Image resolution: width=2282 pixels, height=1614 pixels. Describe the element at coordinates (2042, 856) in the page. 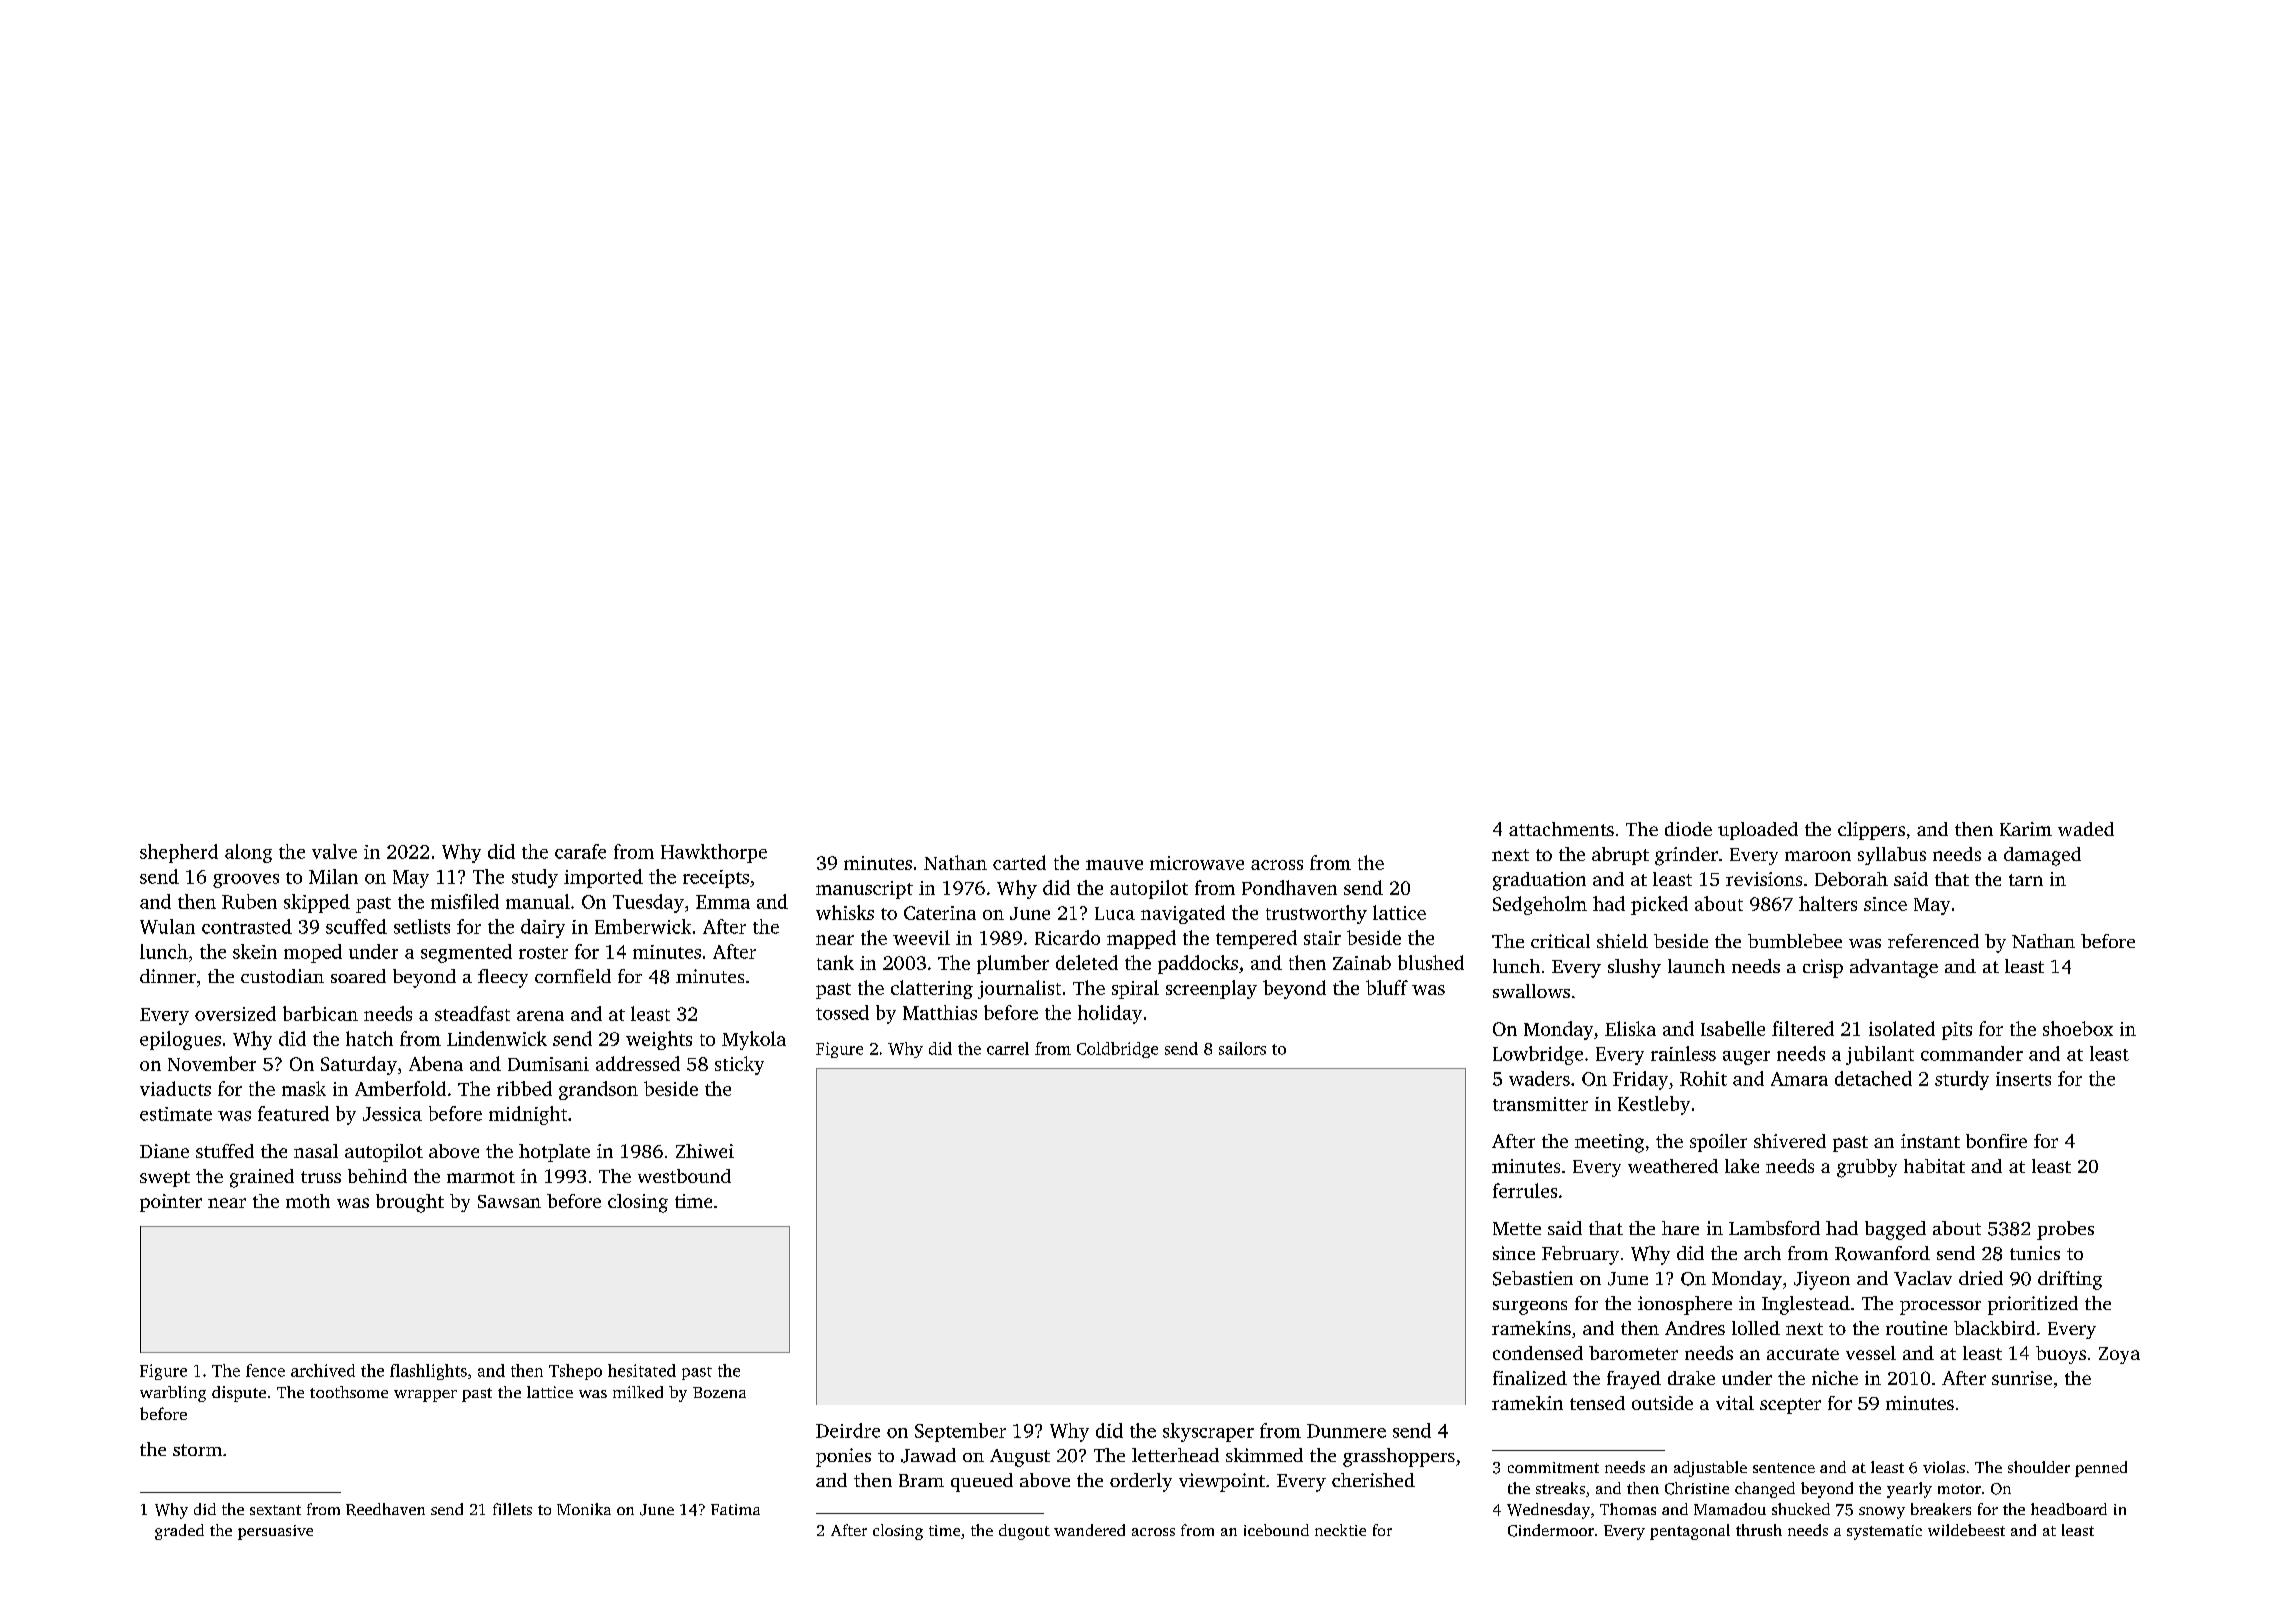

I see `damaged` at that location.
